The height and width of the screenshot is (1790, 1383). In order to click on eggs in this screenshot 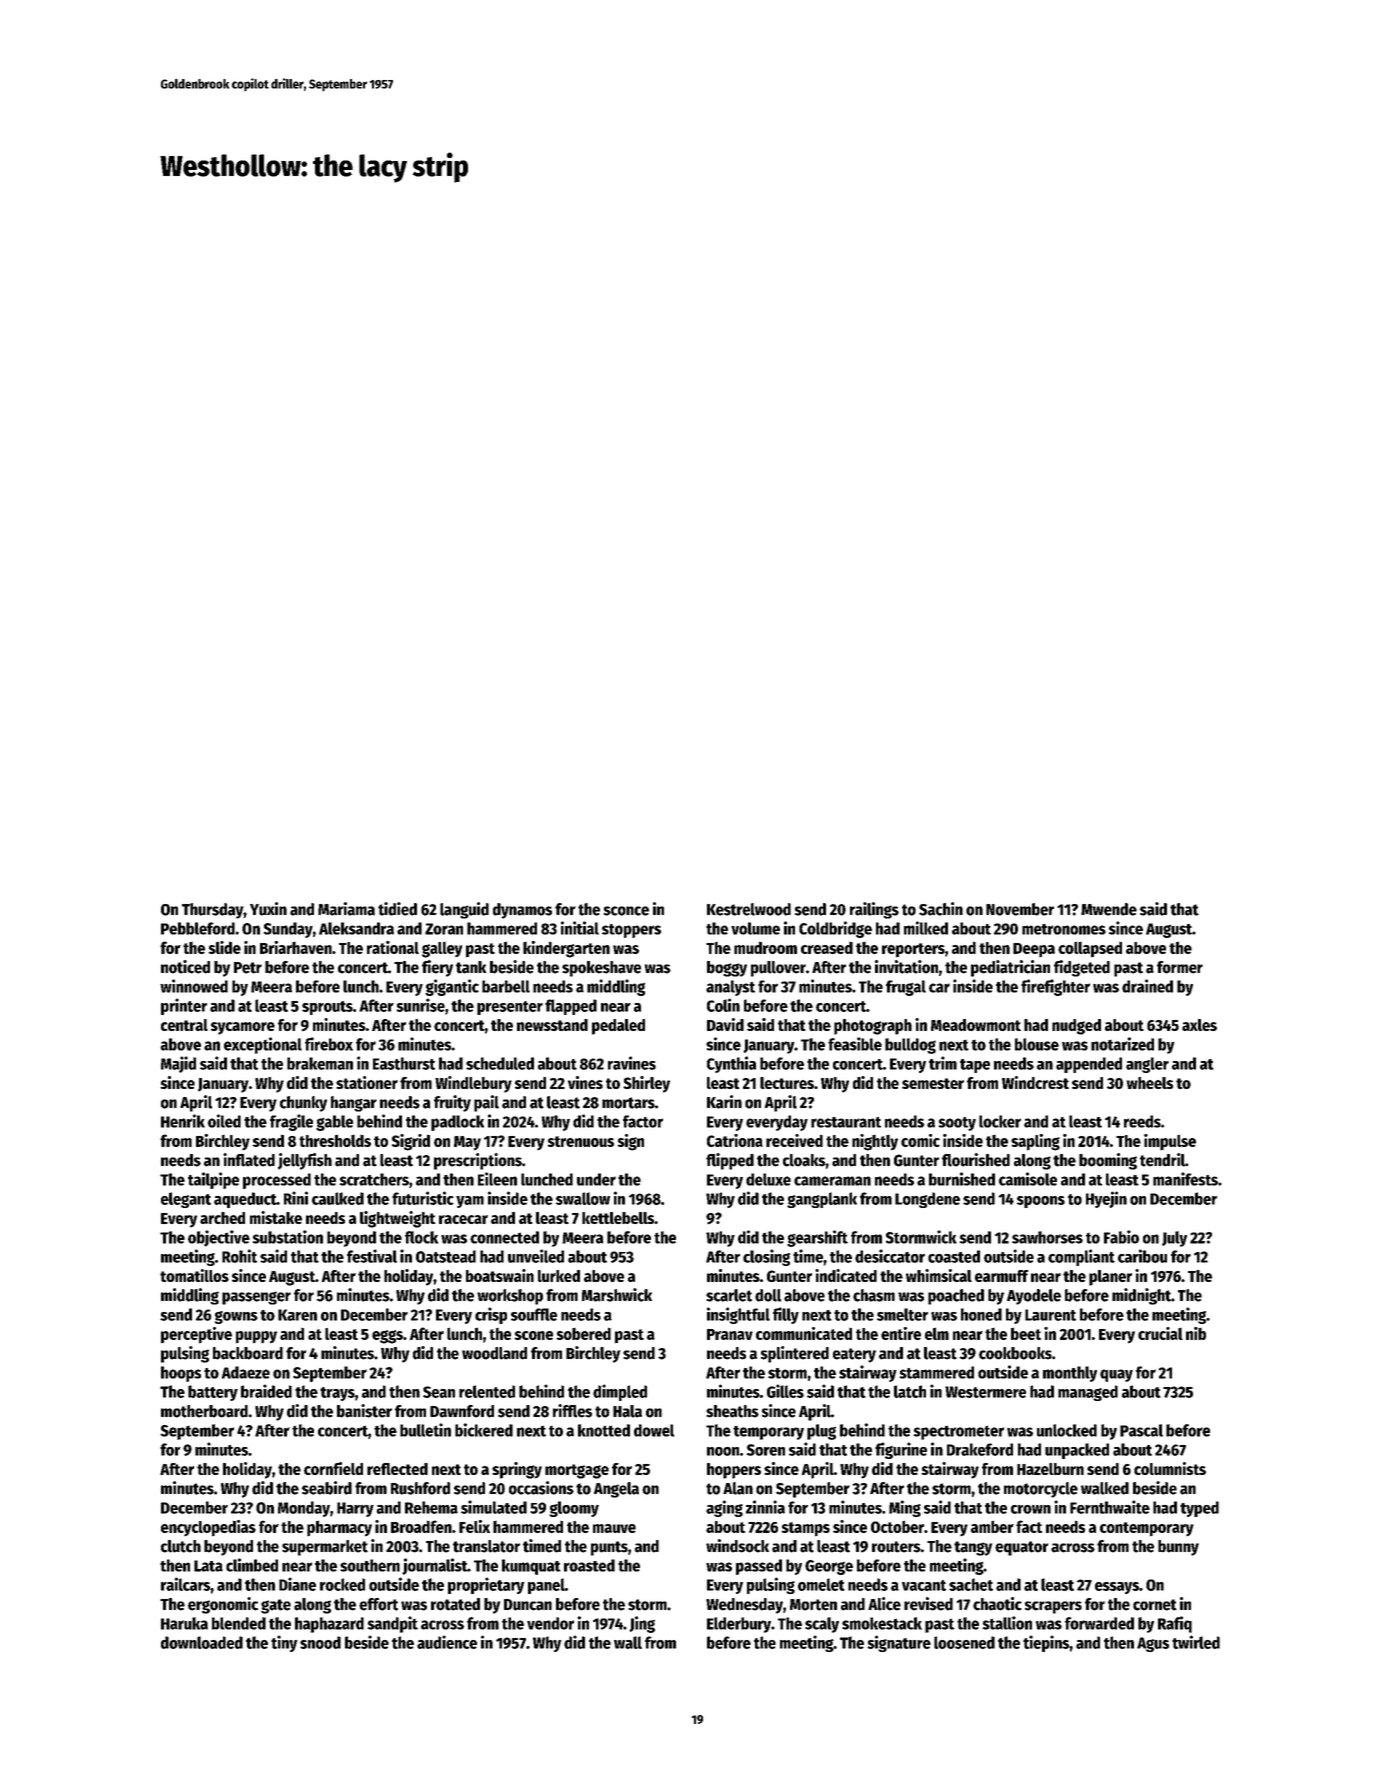, I will do `click(387, 1337)`.
